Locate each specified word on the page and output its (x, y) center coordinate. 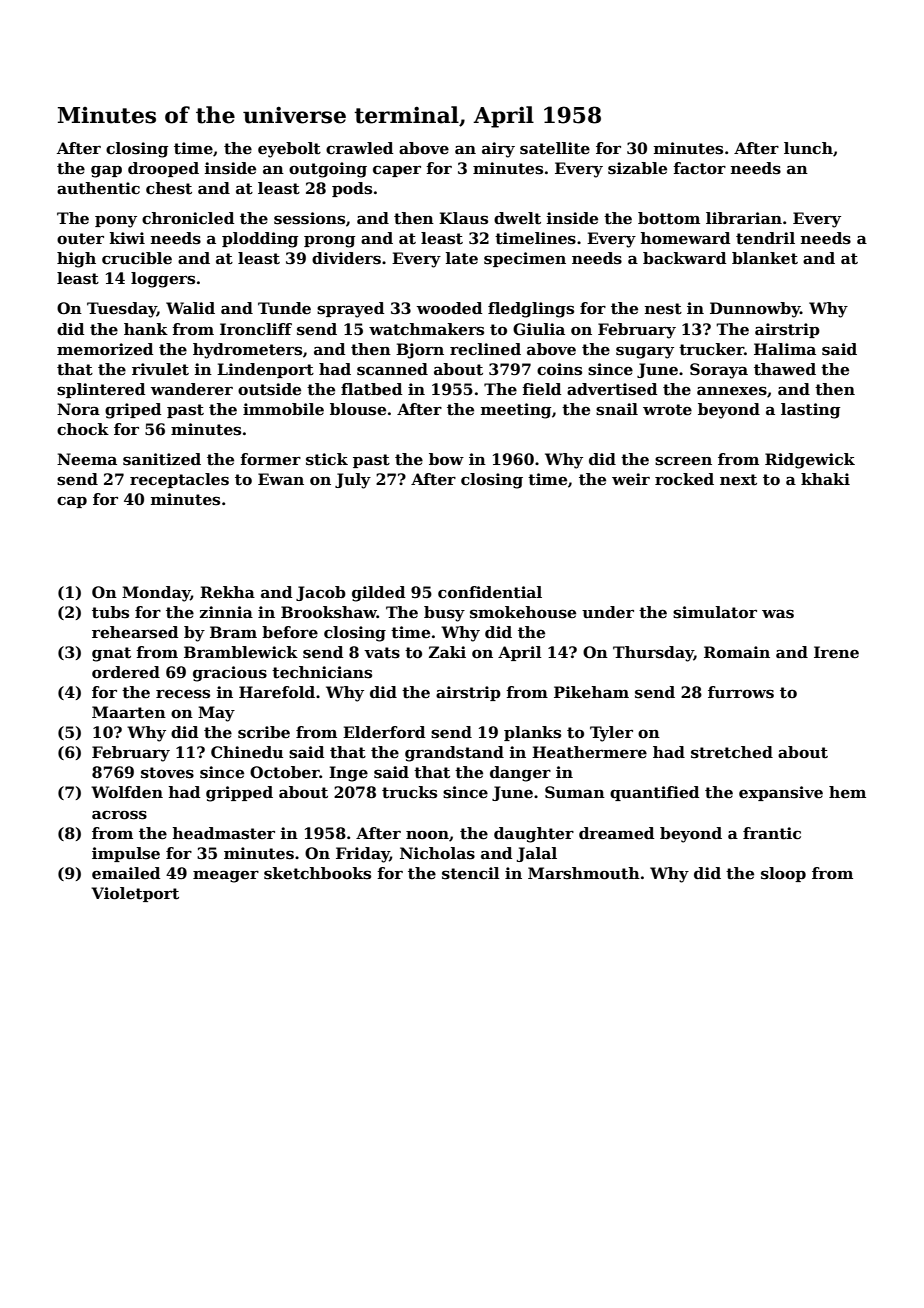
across (119, 815)
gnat (111, 654)
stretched (732, 752)
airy (498, 150)
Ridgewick (810, 461)
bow (446, 459)
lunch (808, 148)
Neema (87, 459)
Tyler (611, 734)
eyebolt (289, 150)
